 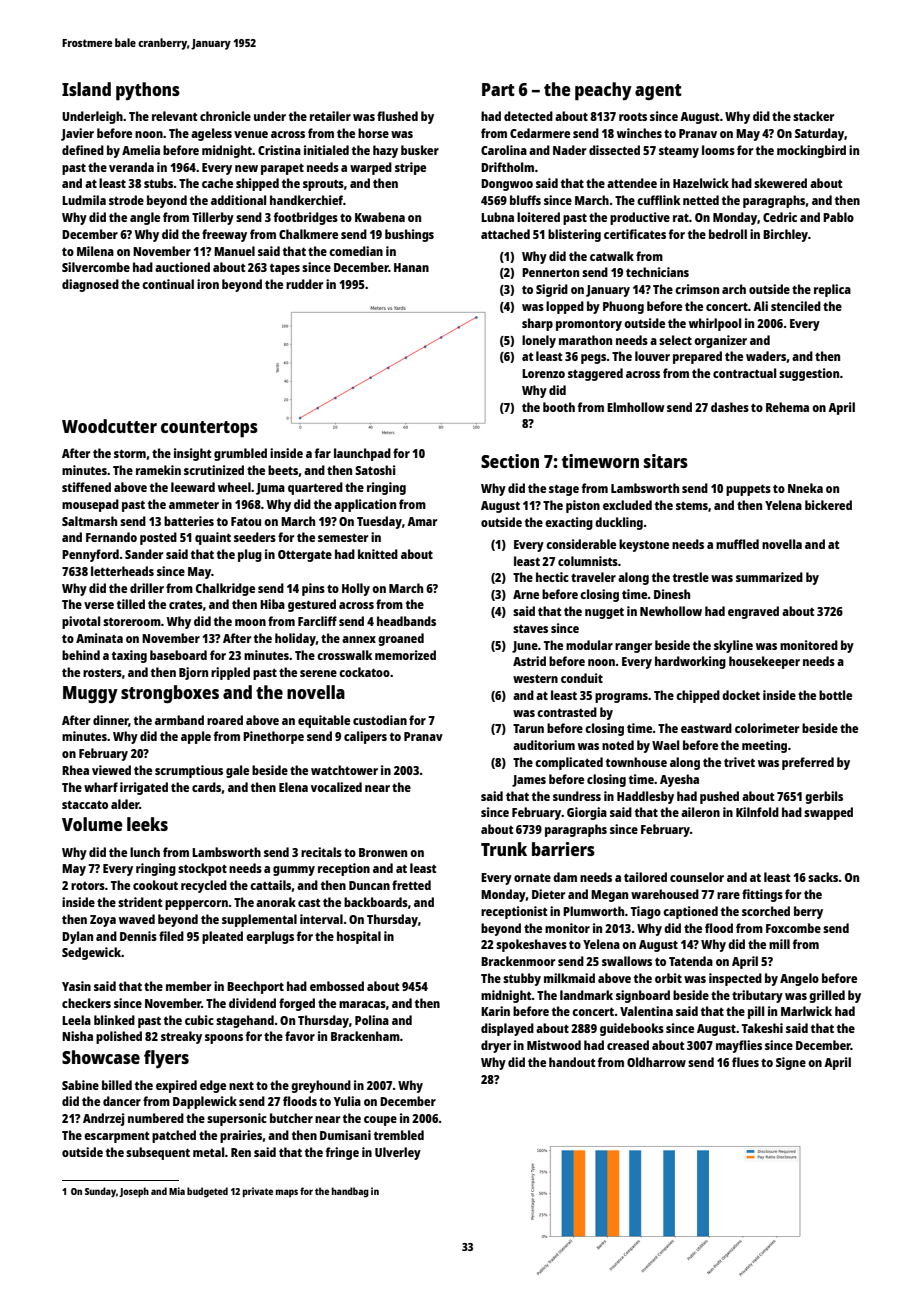 What do you see at coordinates (300, 1036) in the screenshot?
I see `favor` at bounding box center [300, 1036].
